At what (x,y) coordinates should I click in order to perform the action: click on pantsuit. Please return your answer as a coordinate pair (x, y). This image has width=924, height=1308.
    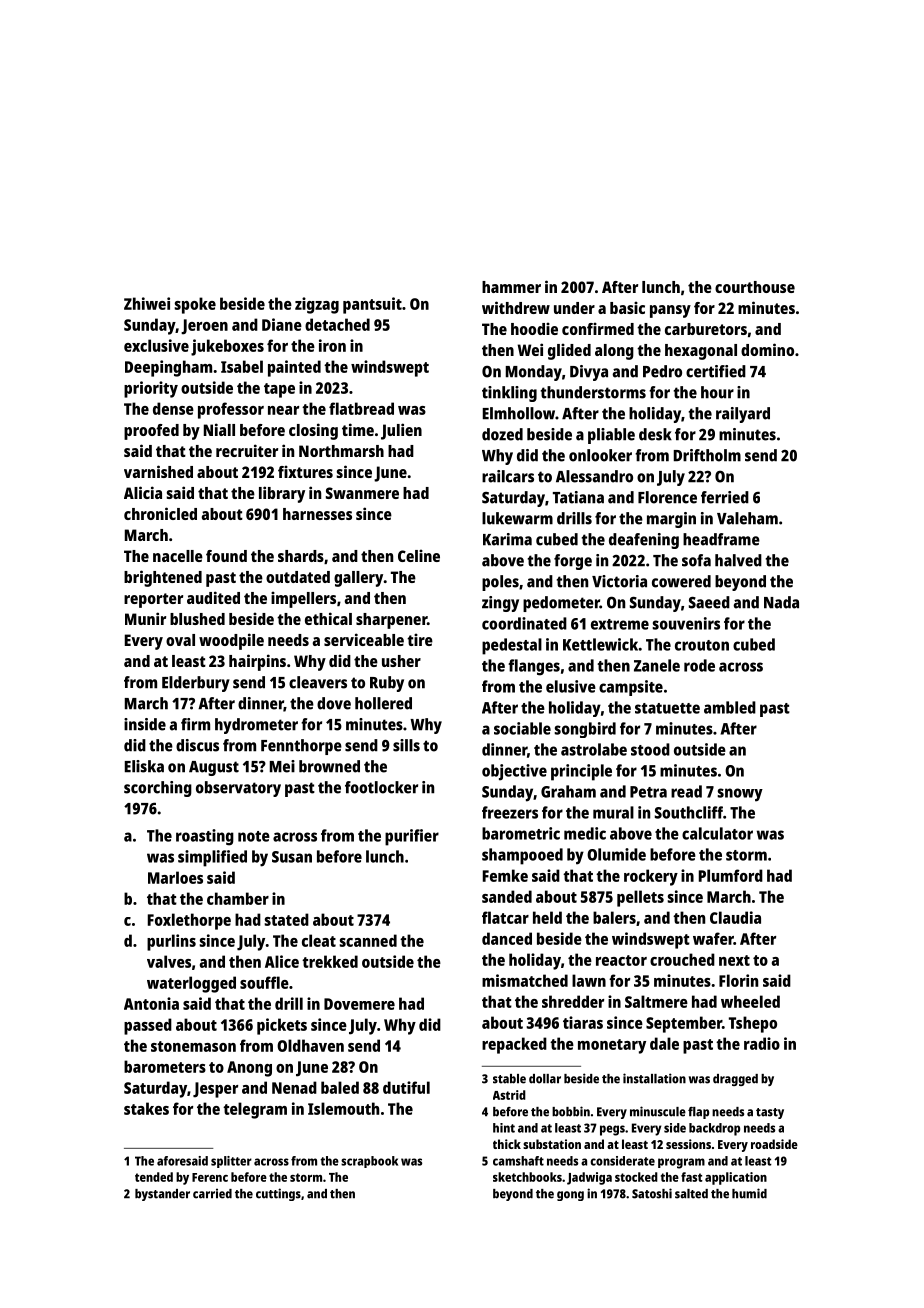
    Looking at the image, I should click on (372, 305).
